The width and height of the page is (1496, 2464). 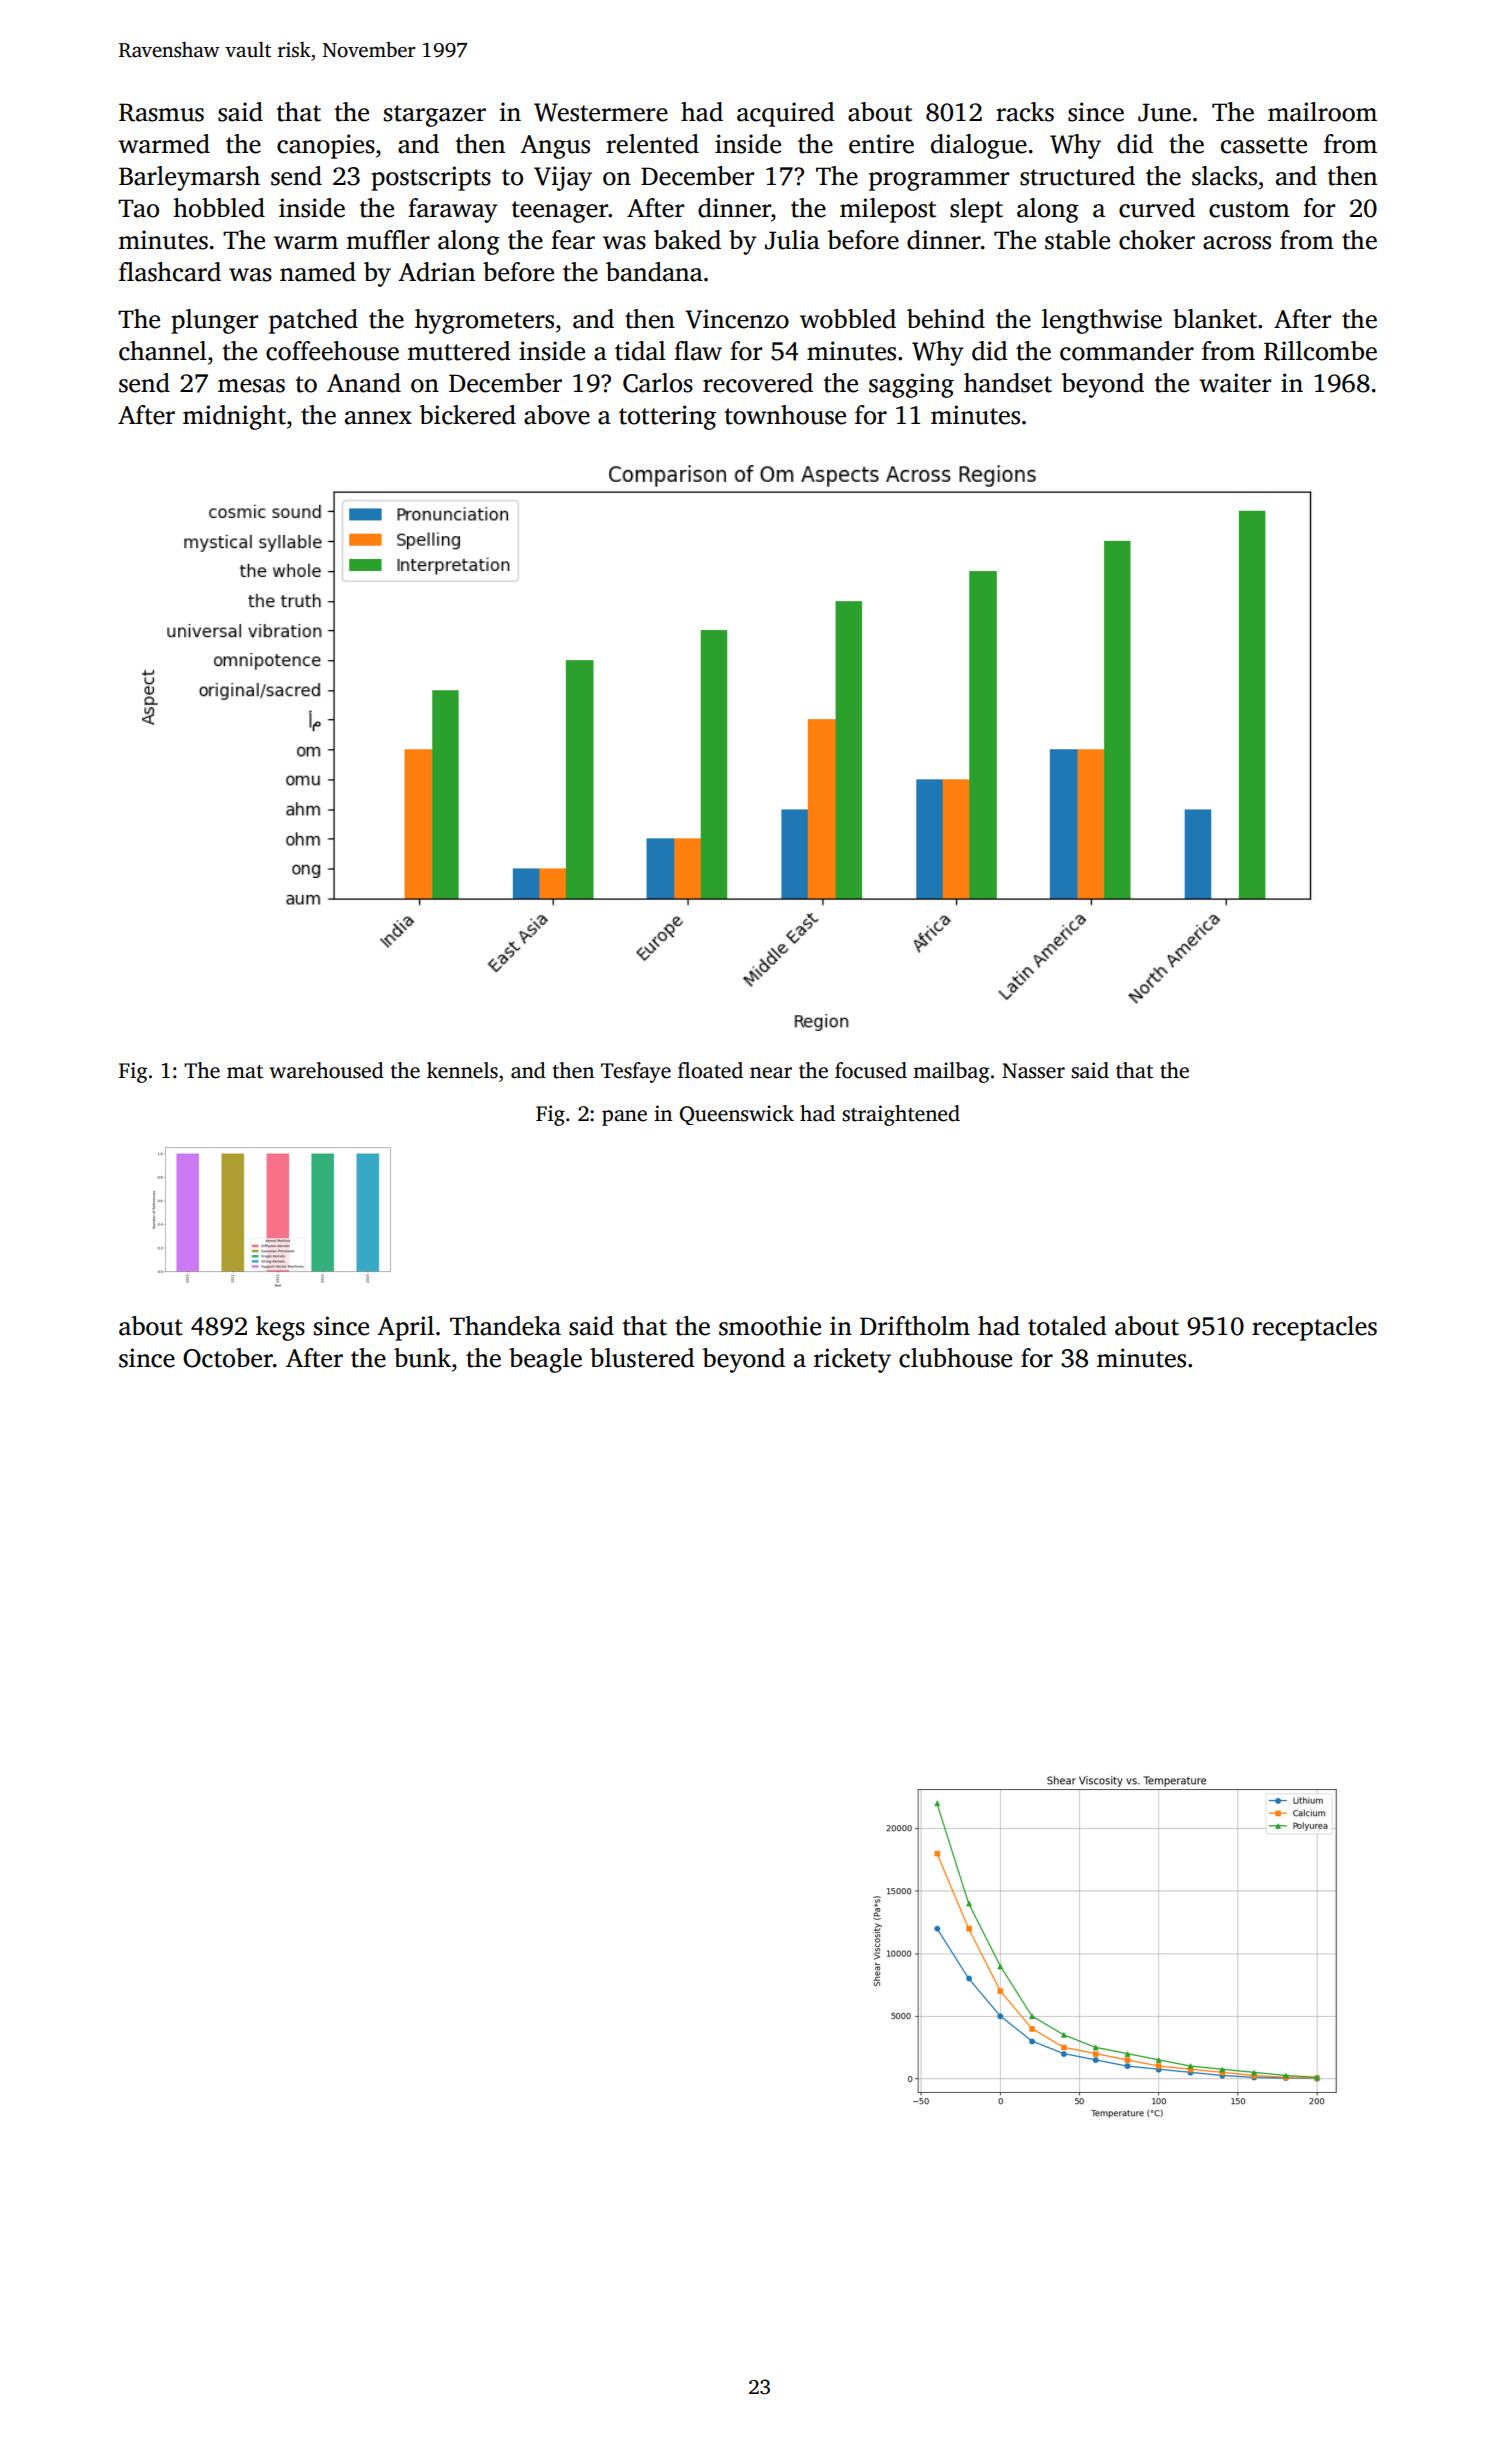 I want to click on waiter, so click(x=1235, y=383).
